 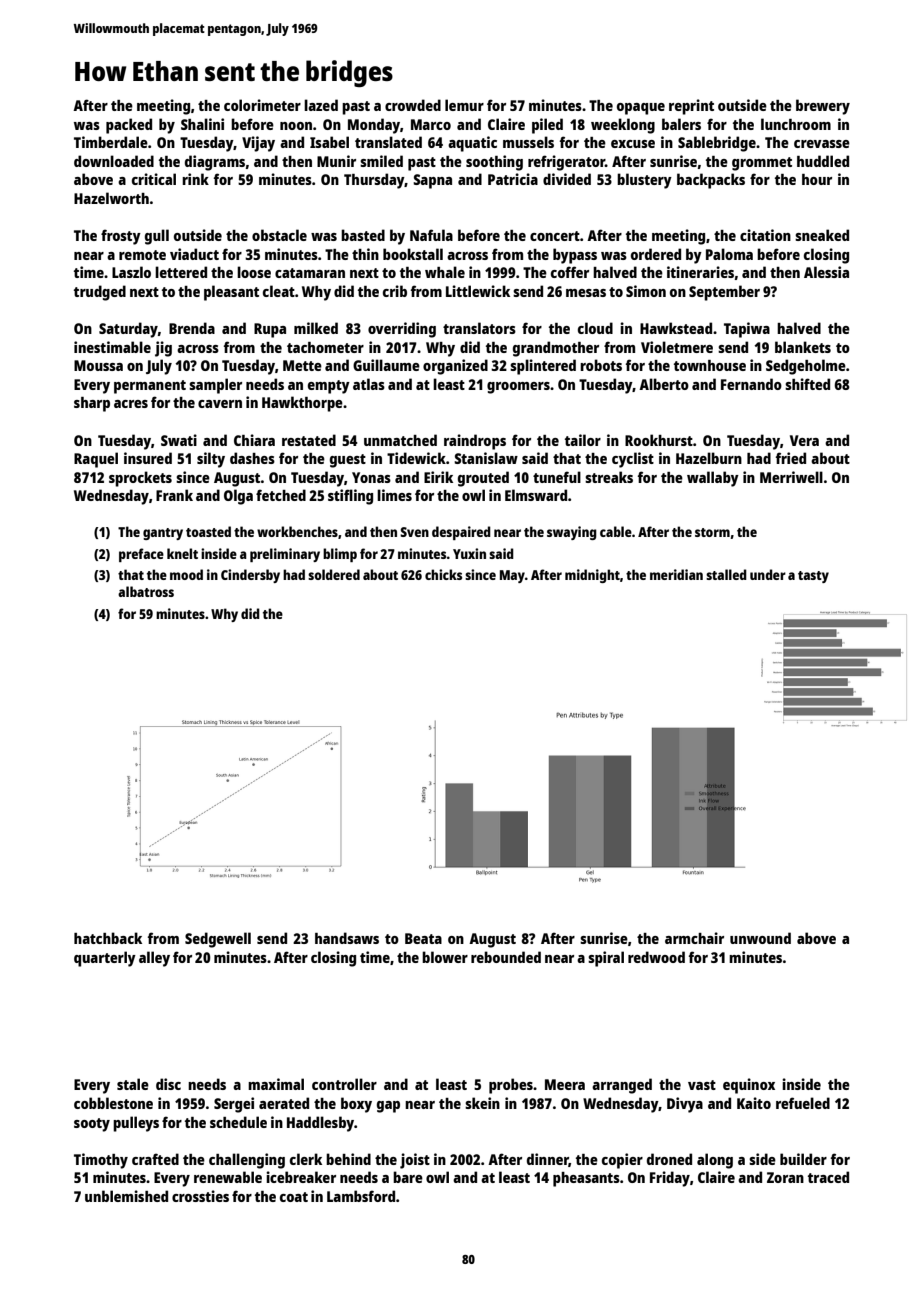 What do you see at coordinates (570, 272) in the screenshot?
I see `coffer` at bounding box center [570, 272].
